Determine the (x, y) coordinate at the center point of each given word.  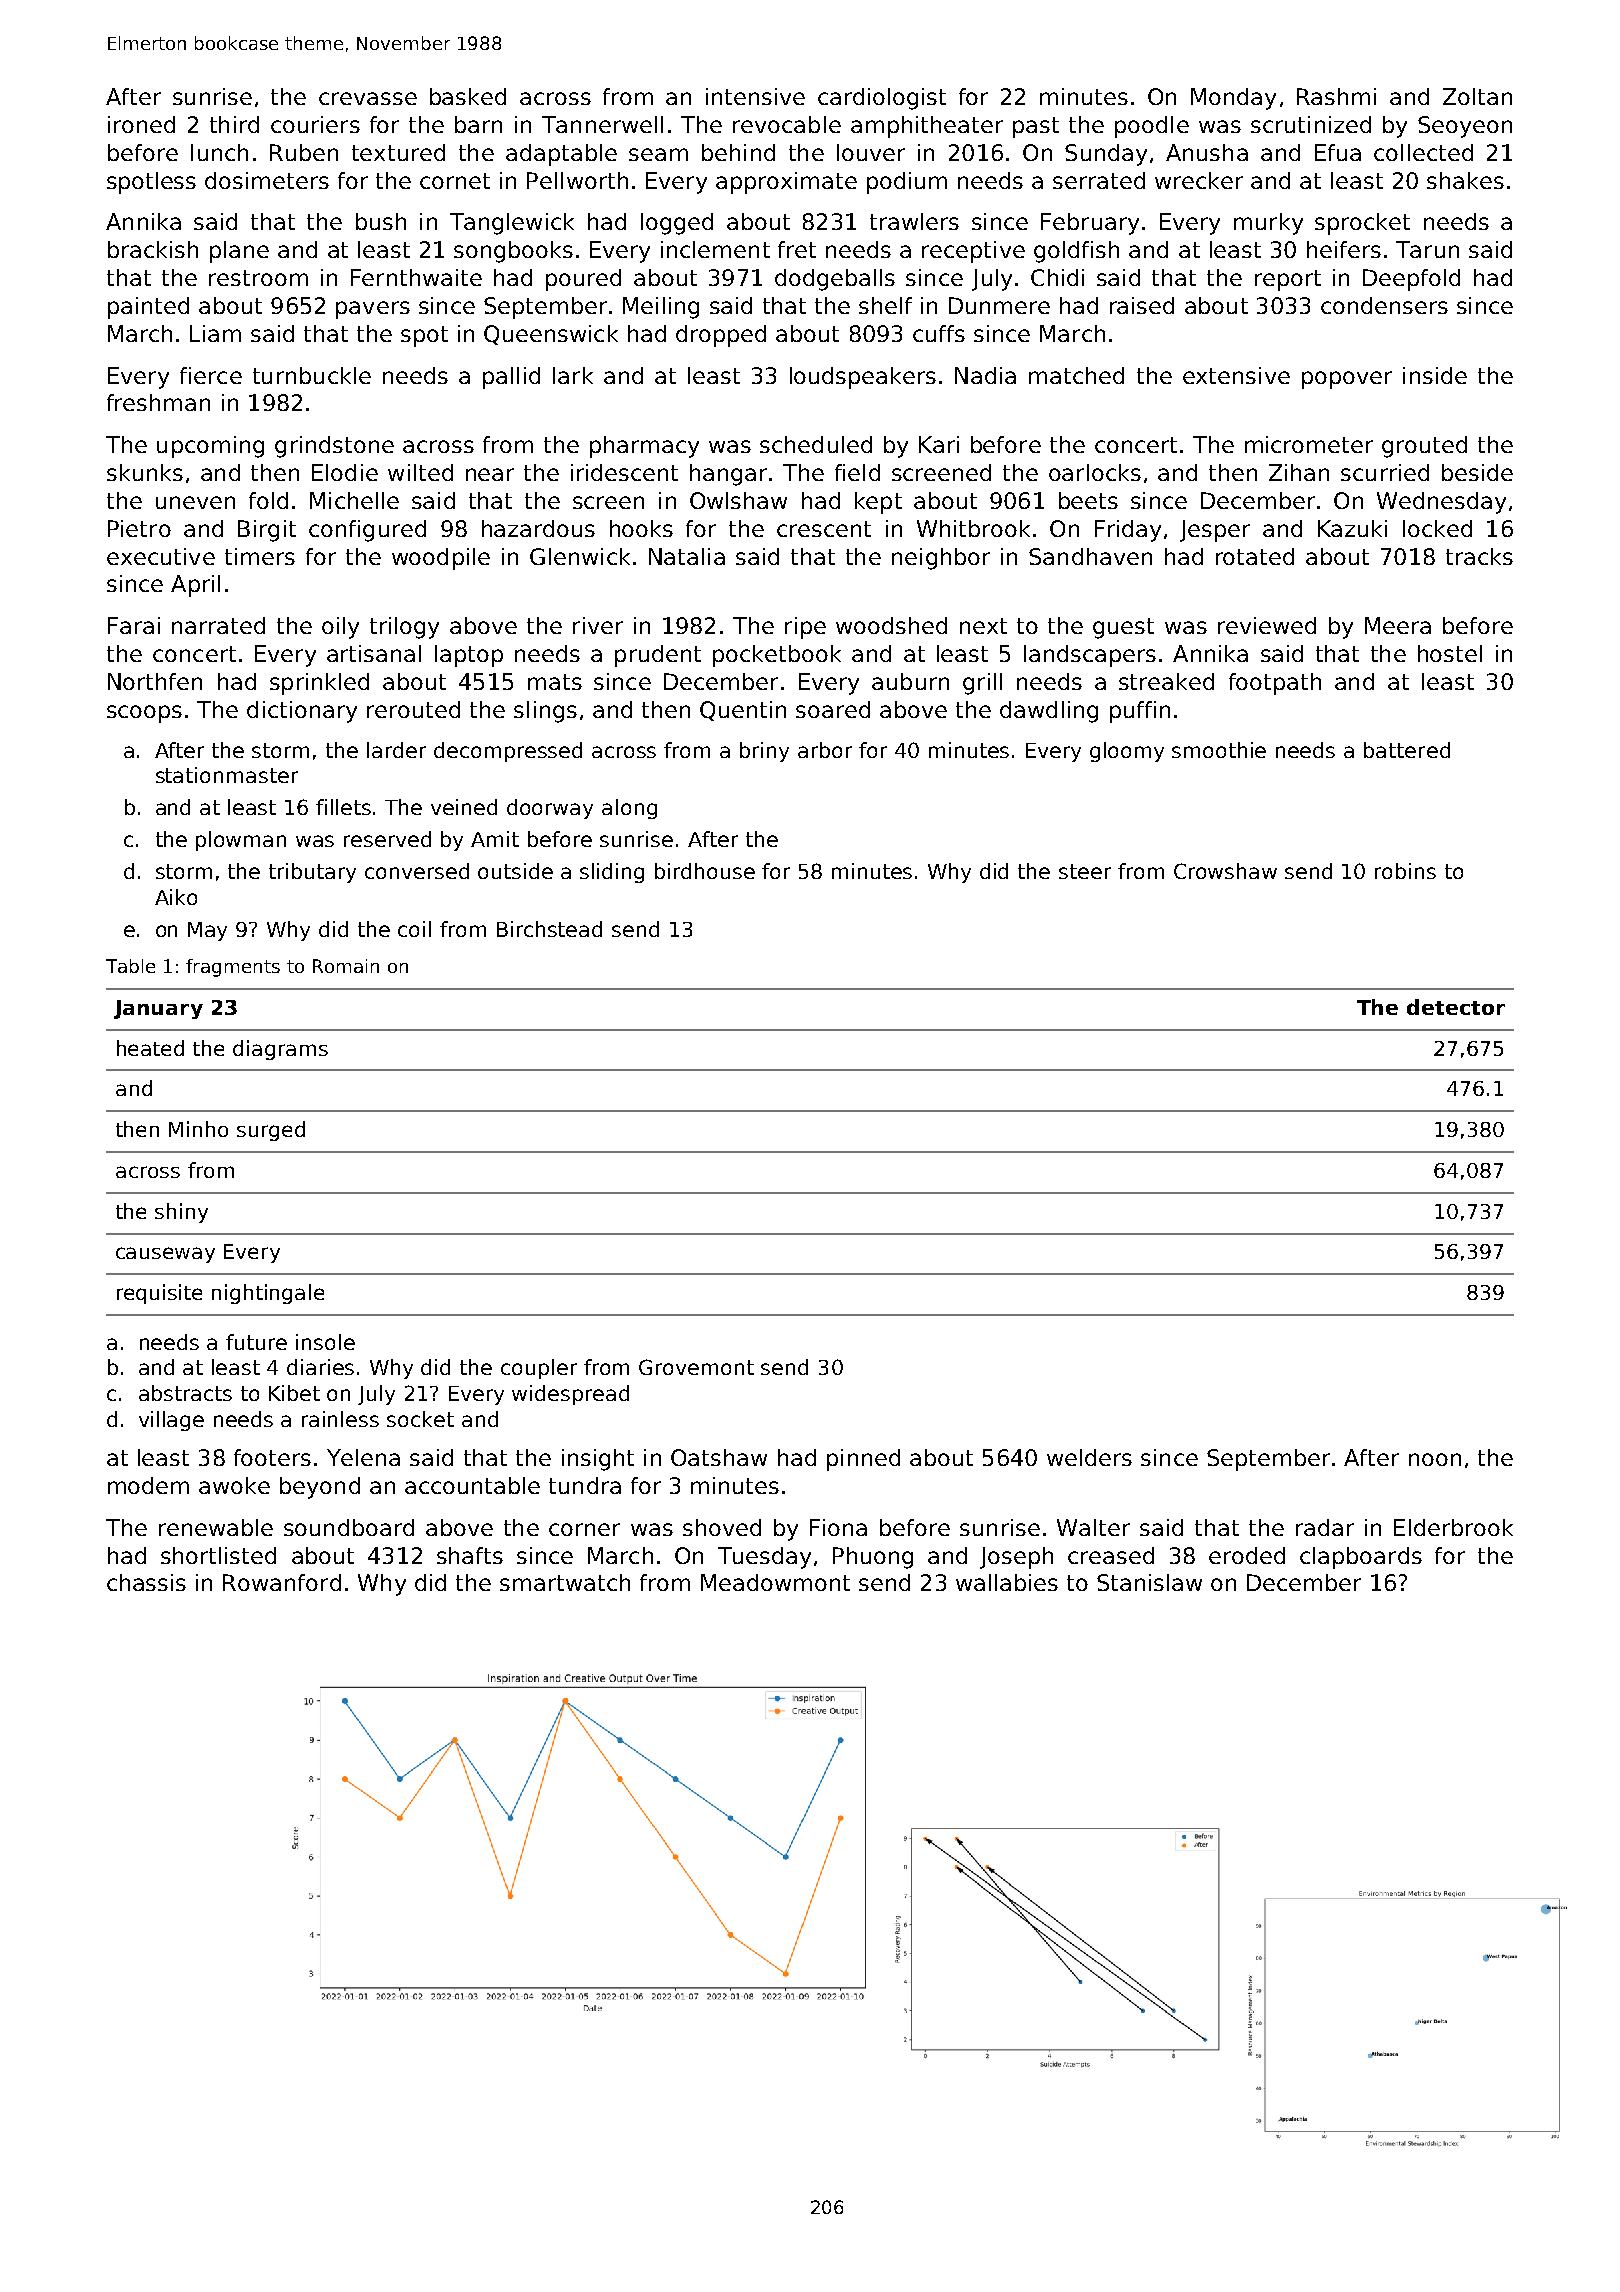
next (983, 626)
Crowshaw (1225, 871)
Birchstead (549, 929)
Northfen (155, 681)
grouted (1424, 447)
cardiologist (882, 99)
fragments (233, 968)
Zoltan (1477, 96)
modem (148, 1485)
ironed (141, 124)
